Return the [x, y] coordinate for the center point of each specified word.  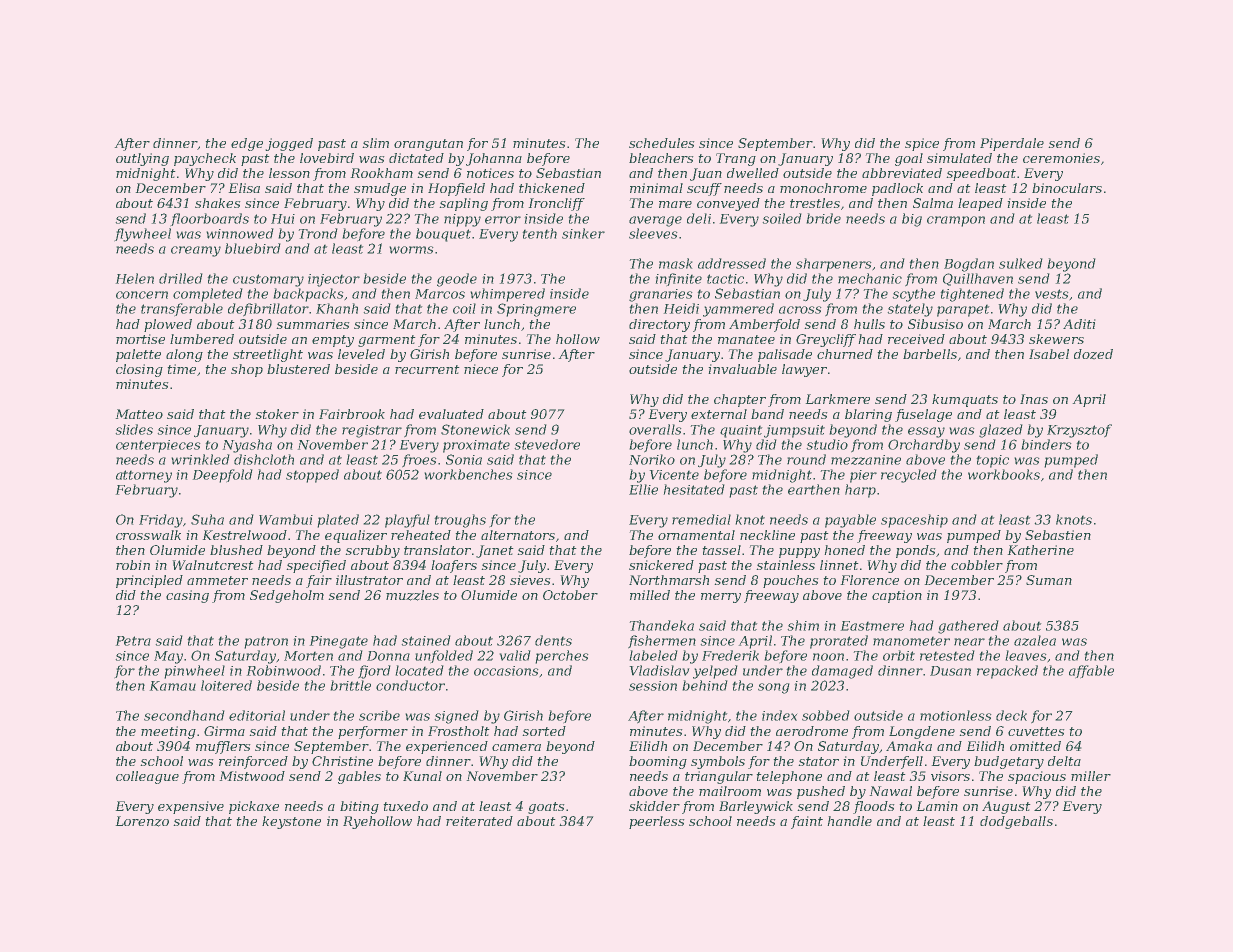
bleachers [661, 158]
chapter [740, 400]
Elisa [244, 188]
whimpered [507, 295]
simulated [959, 158]
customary [268, 280]
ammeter [217, 580]
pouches [791, 581]
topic [992, 461]
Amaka [909, 746]
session [653, 686]
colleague [147, 777]
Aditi [1079, 324]
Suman [1049, 580]
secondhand [184, 715]
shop [247, 370]
